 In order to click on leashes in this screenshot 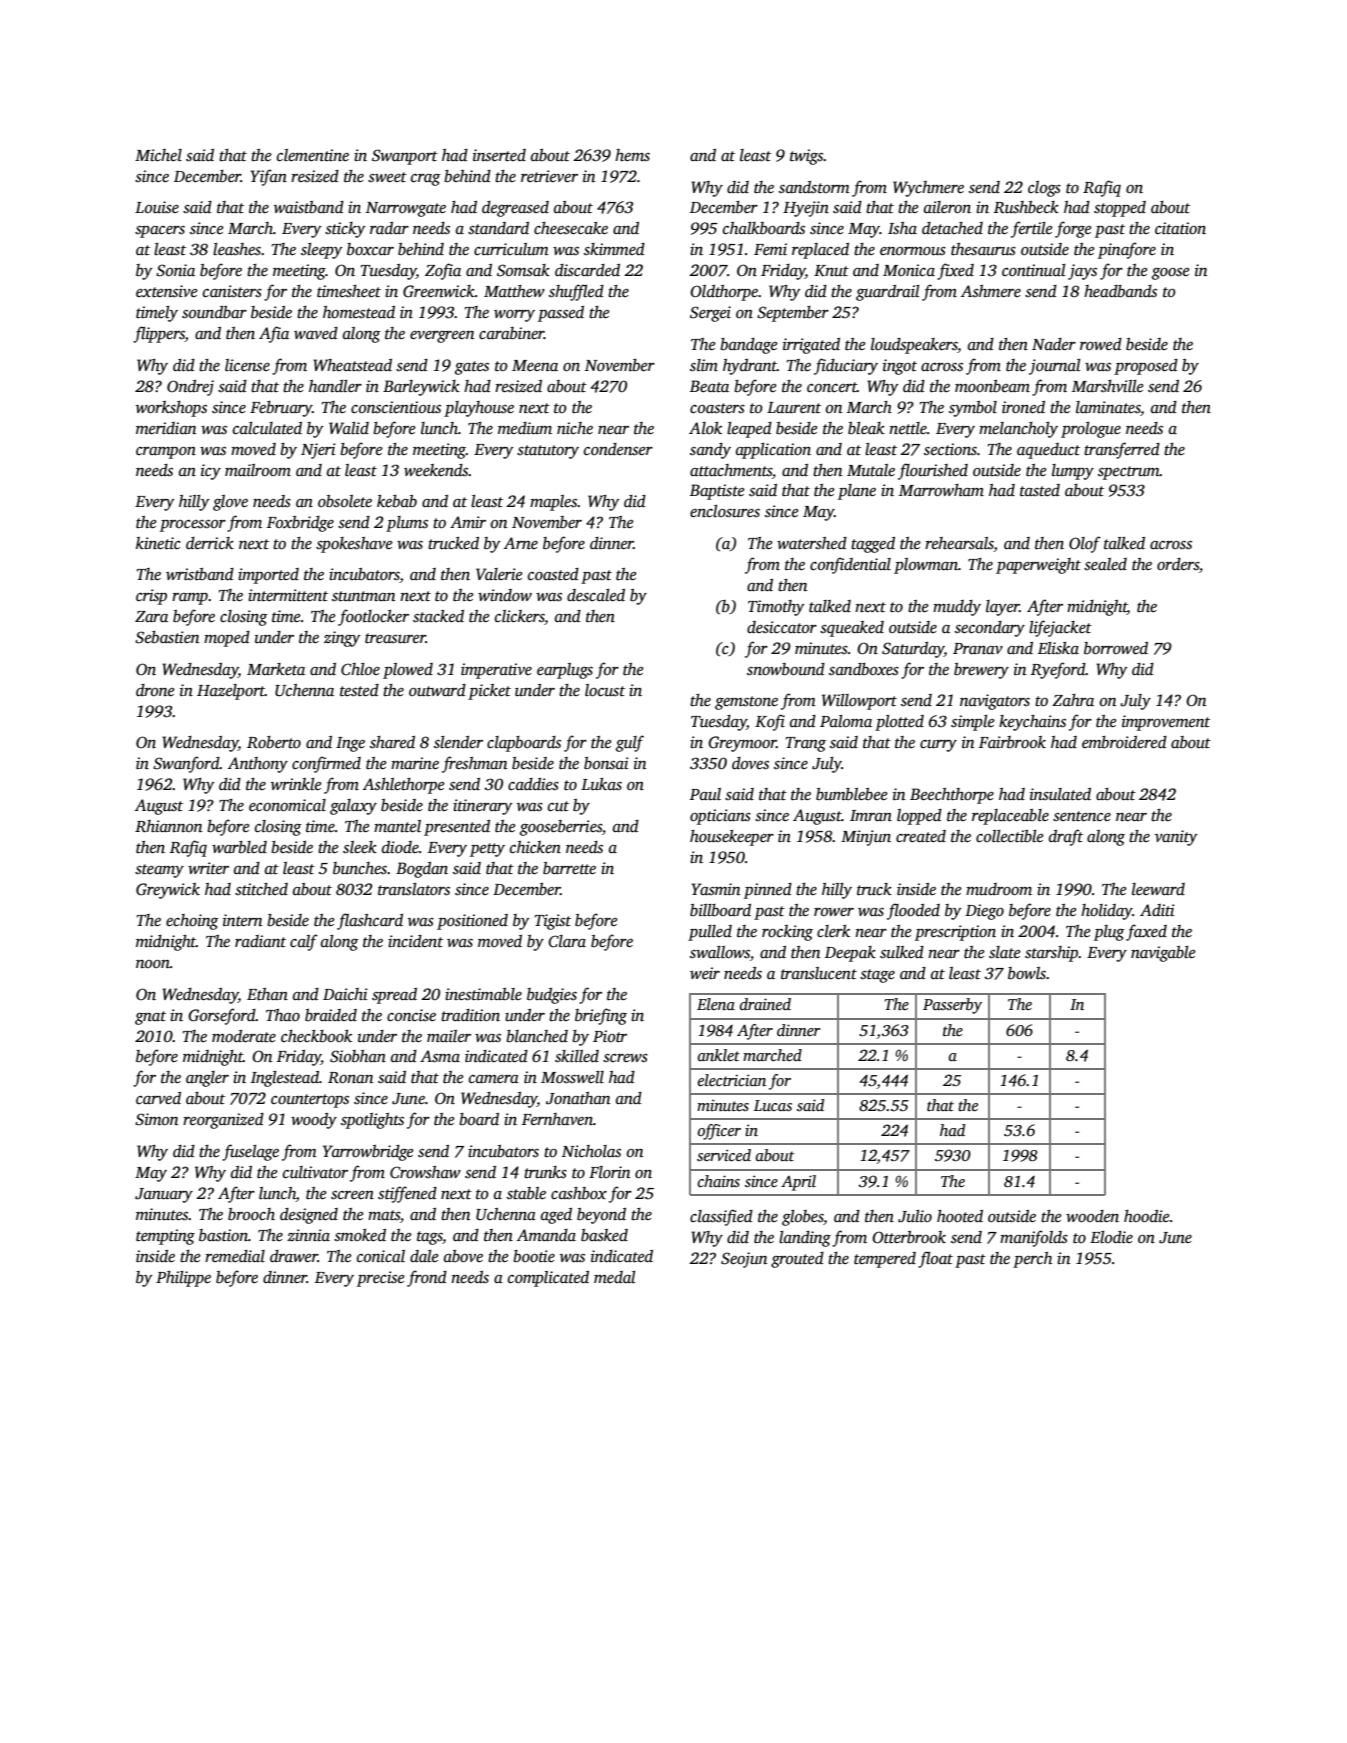, I will do `click(237, 249)`.
